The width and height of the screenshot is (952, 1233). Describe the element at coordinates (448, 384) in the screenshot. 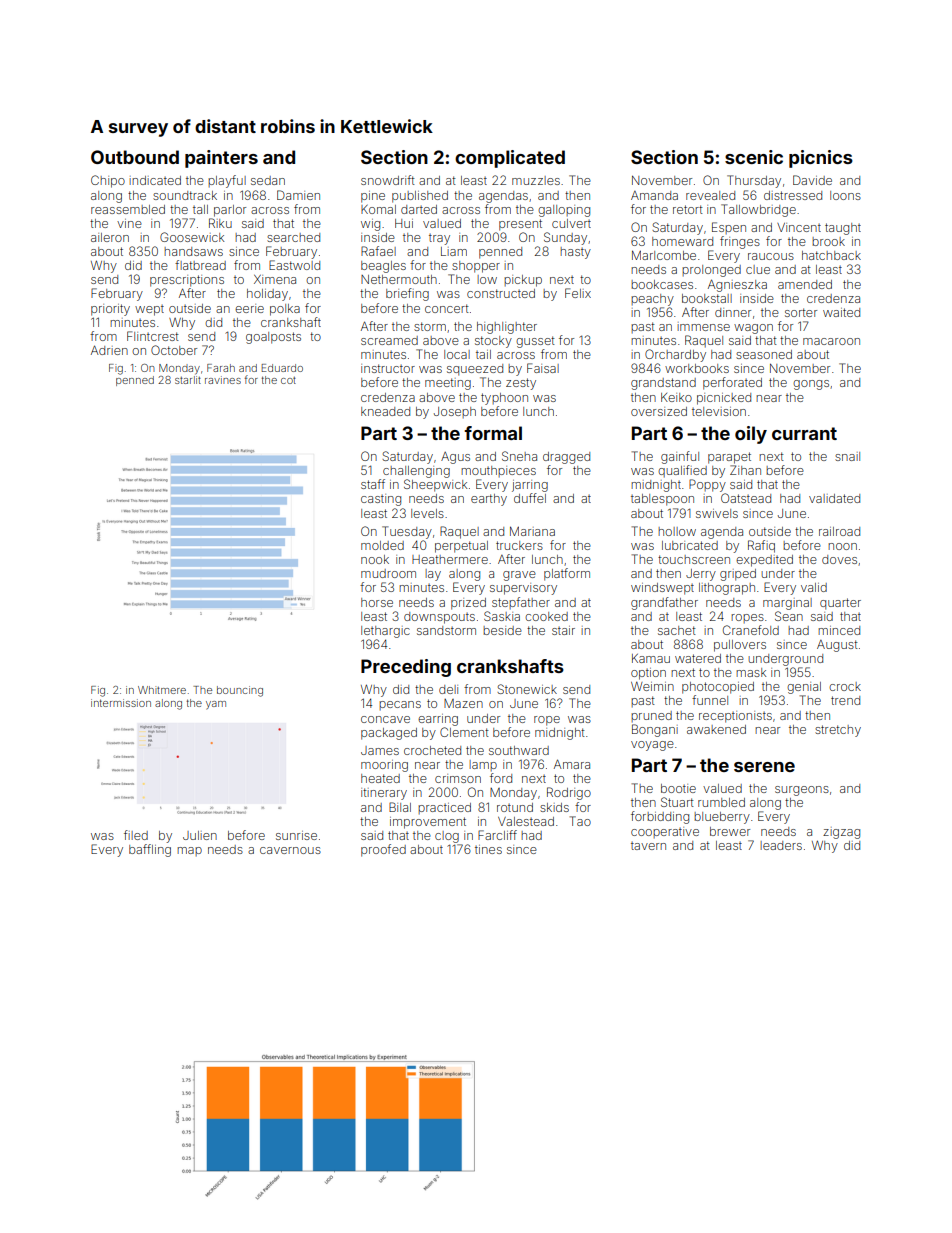

I see `meeting` at that location.
